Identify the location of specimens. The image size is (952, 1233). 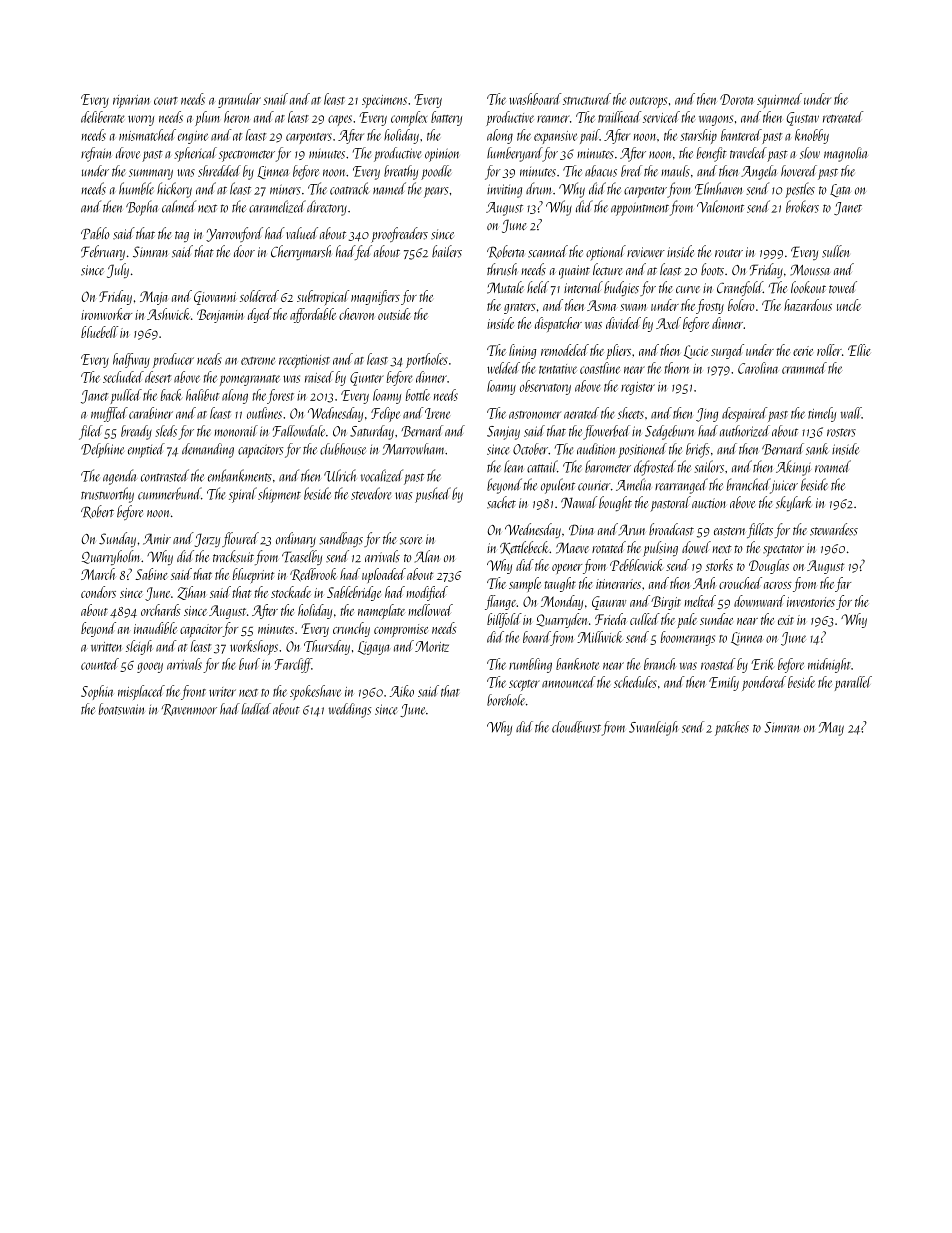
(384, 101).
